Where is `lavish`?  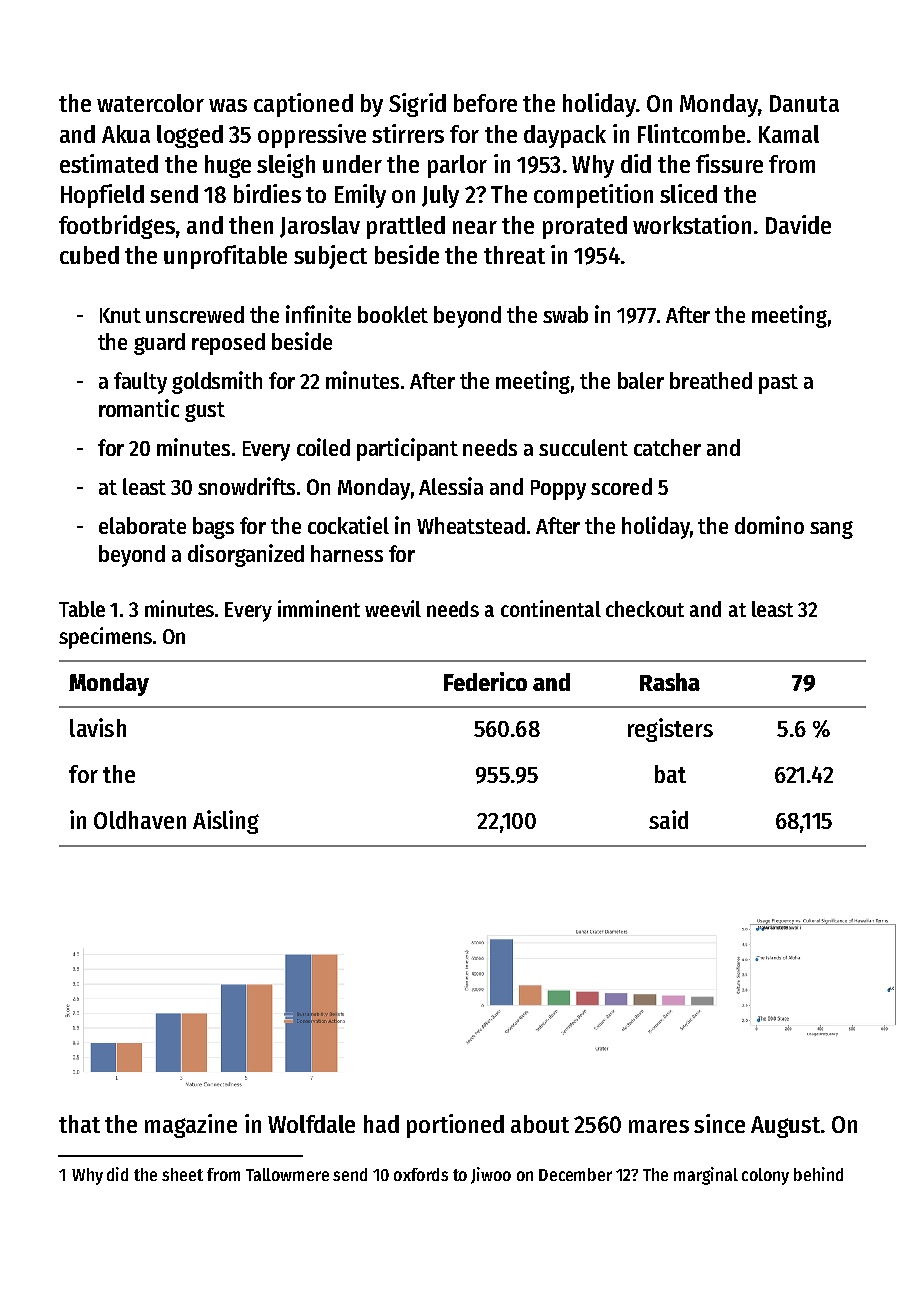 lavish is located at coordinates (98, 727).
